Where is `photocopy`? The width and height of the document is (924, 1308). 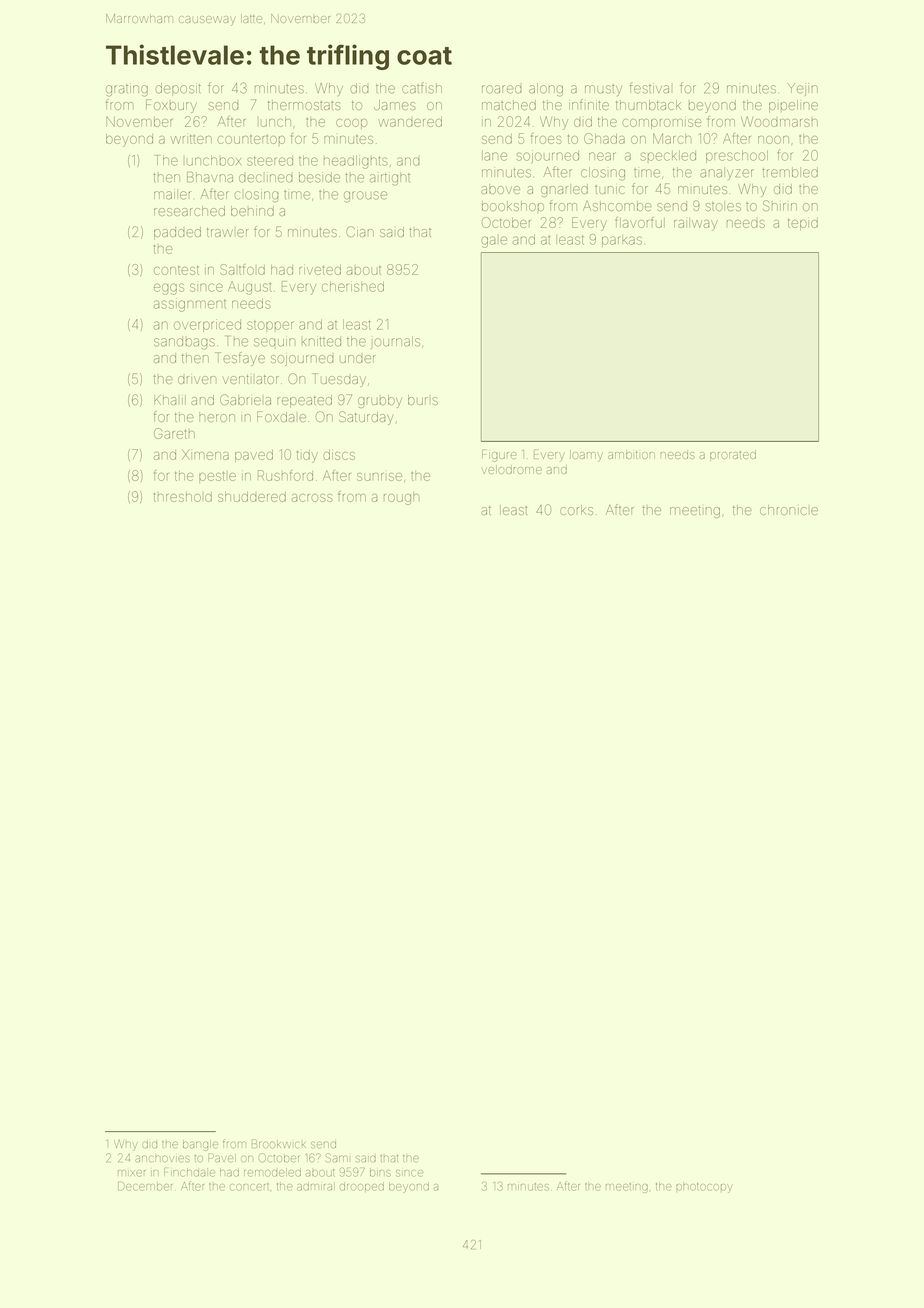 photocopy is located at coordinates (704, 1188).
